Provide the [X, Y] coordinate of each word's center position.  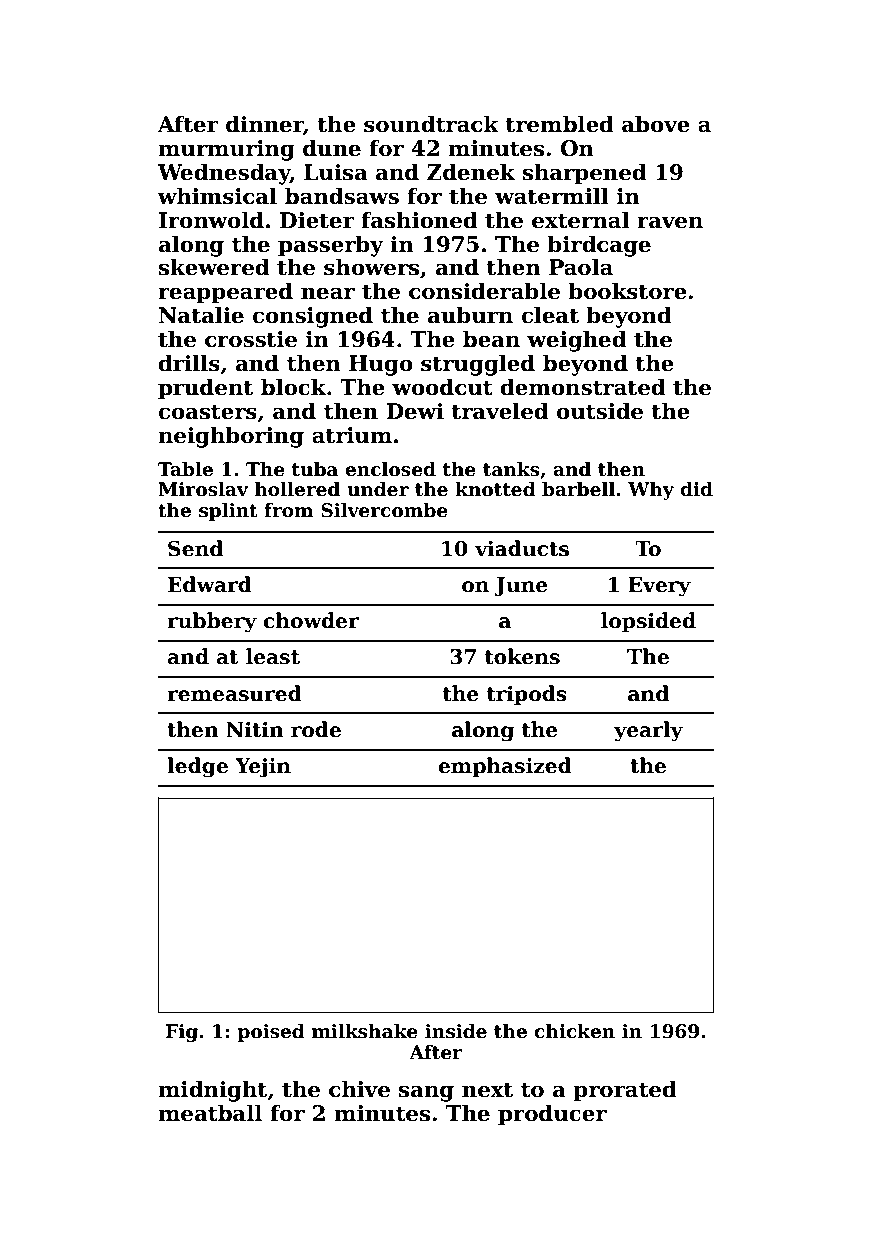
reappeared [225, 293]
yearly [648, 731]
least [273, 656]
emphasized [505, 767]
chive [359, 1089]
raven [670, 222]
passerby [331, 246]
